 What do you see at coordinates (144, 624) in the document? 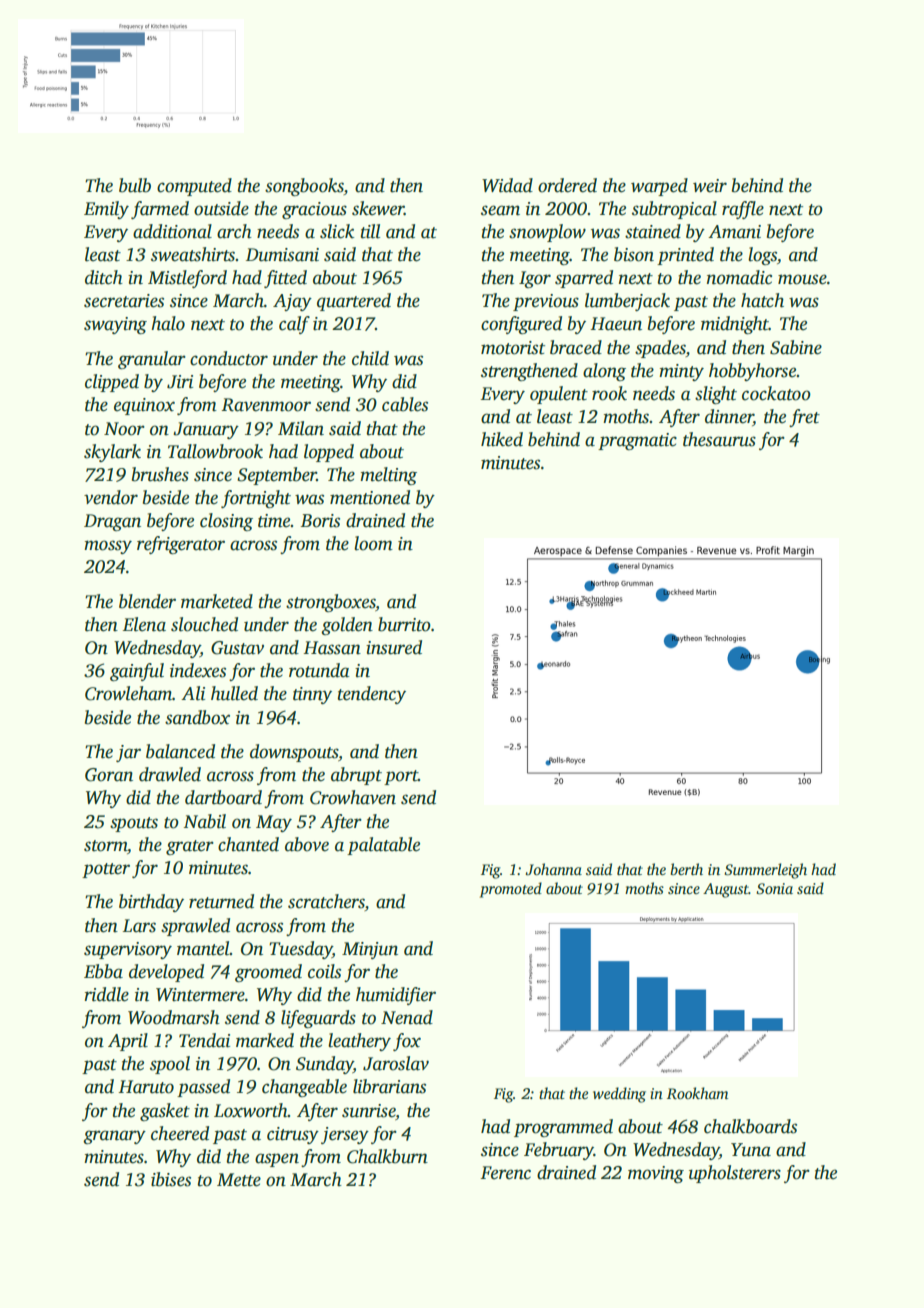
I see `Elena` at bounding box center [144, 624].
